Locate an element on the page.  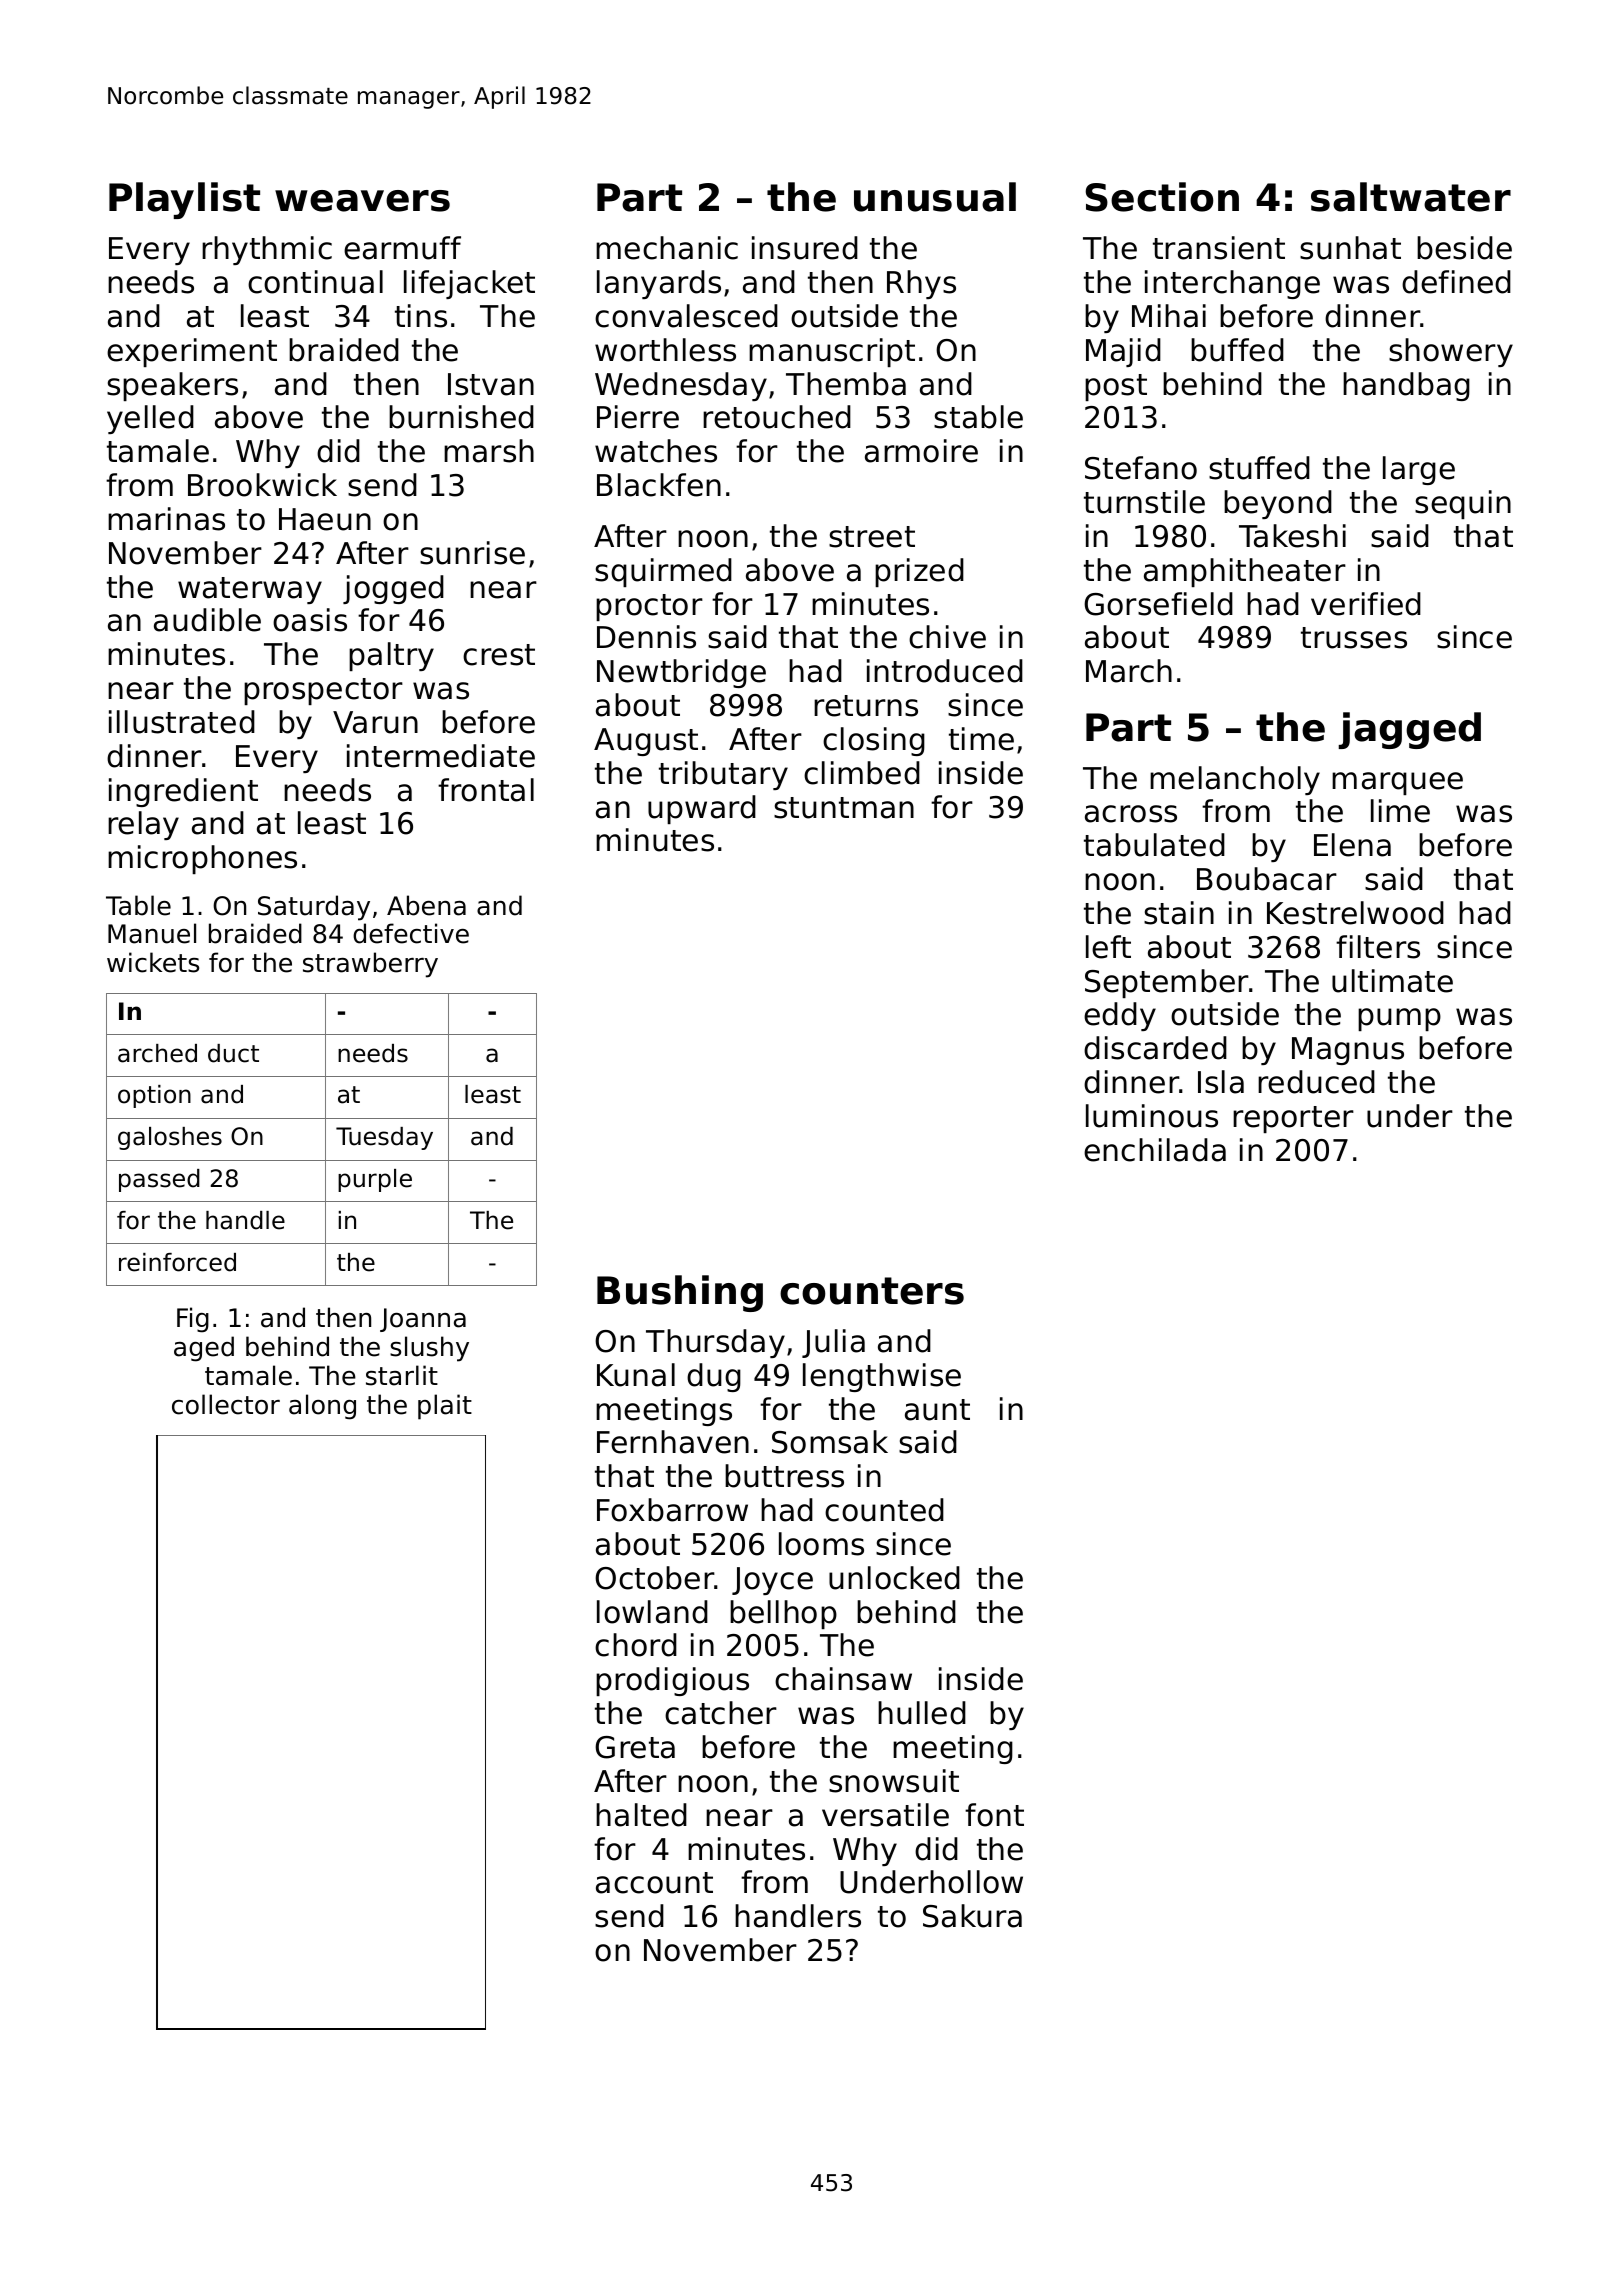
insured is located at coordinates (805, 248).
